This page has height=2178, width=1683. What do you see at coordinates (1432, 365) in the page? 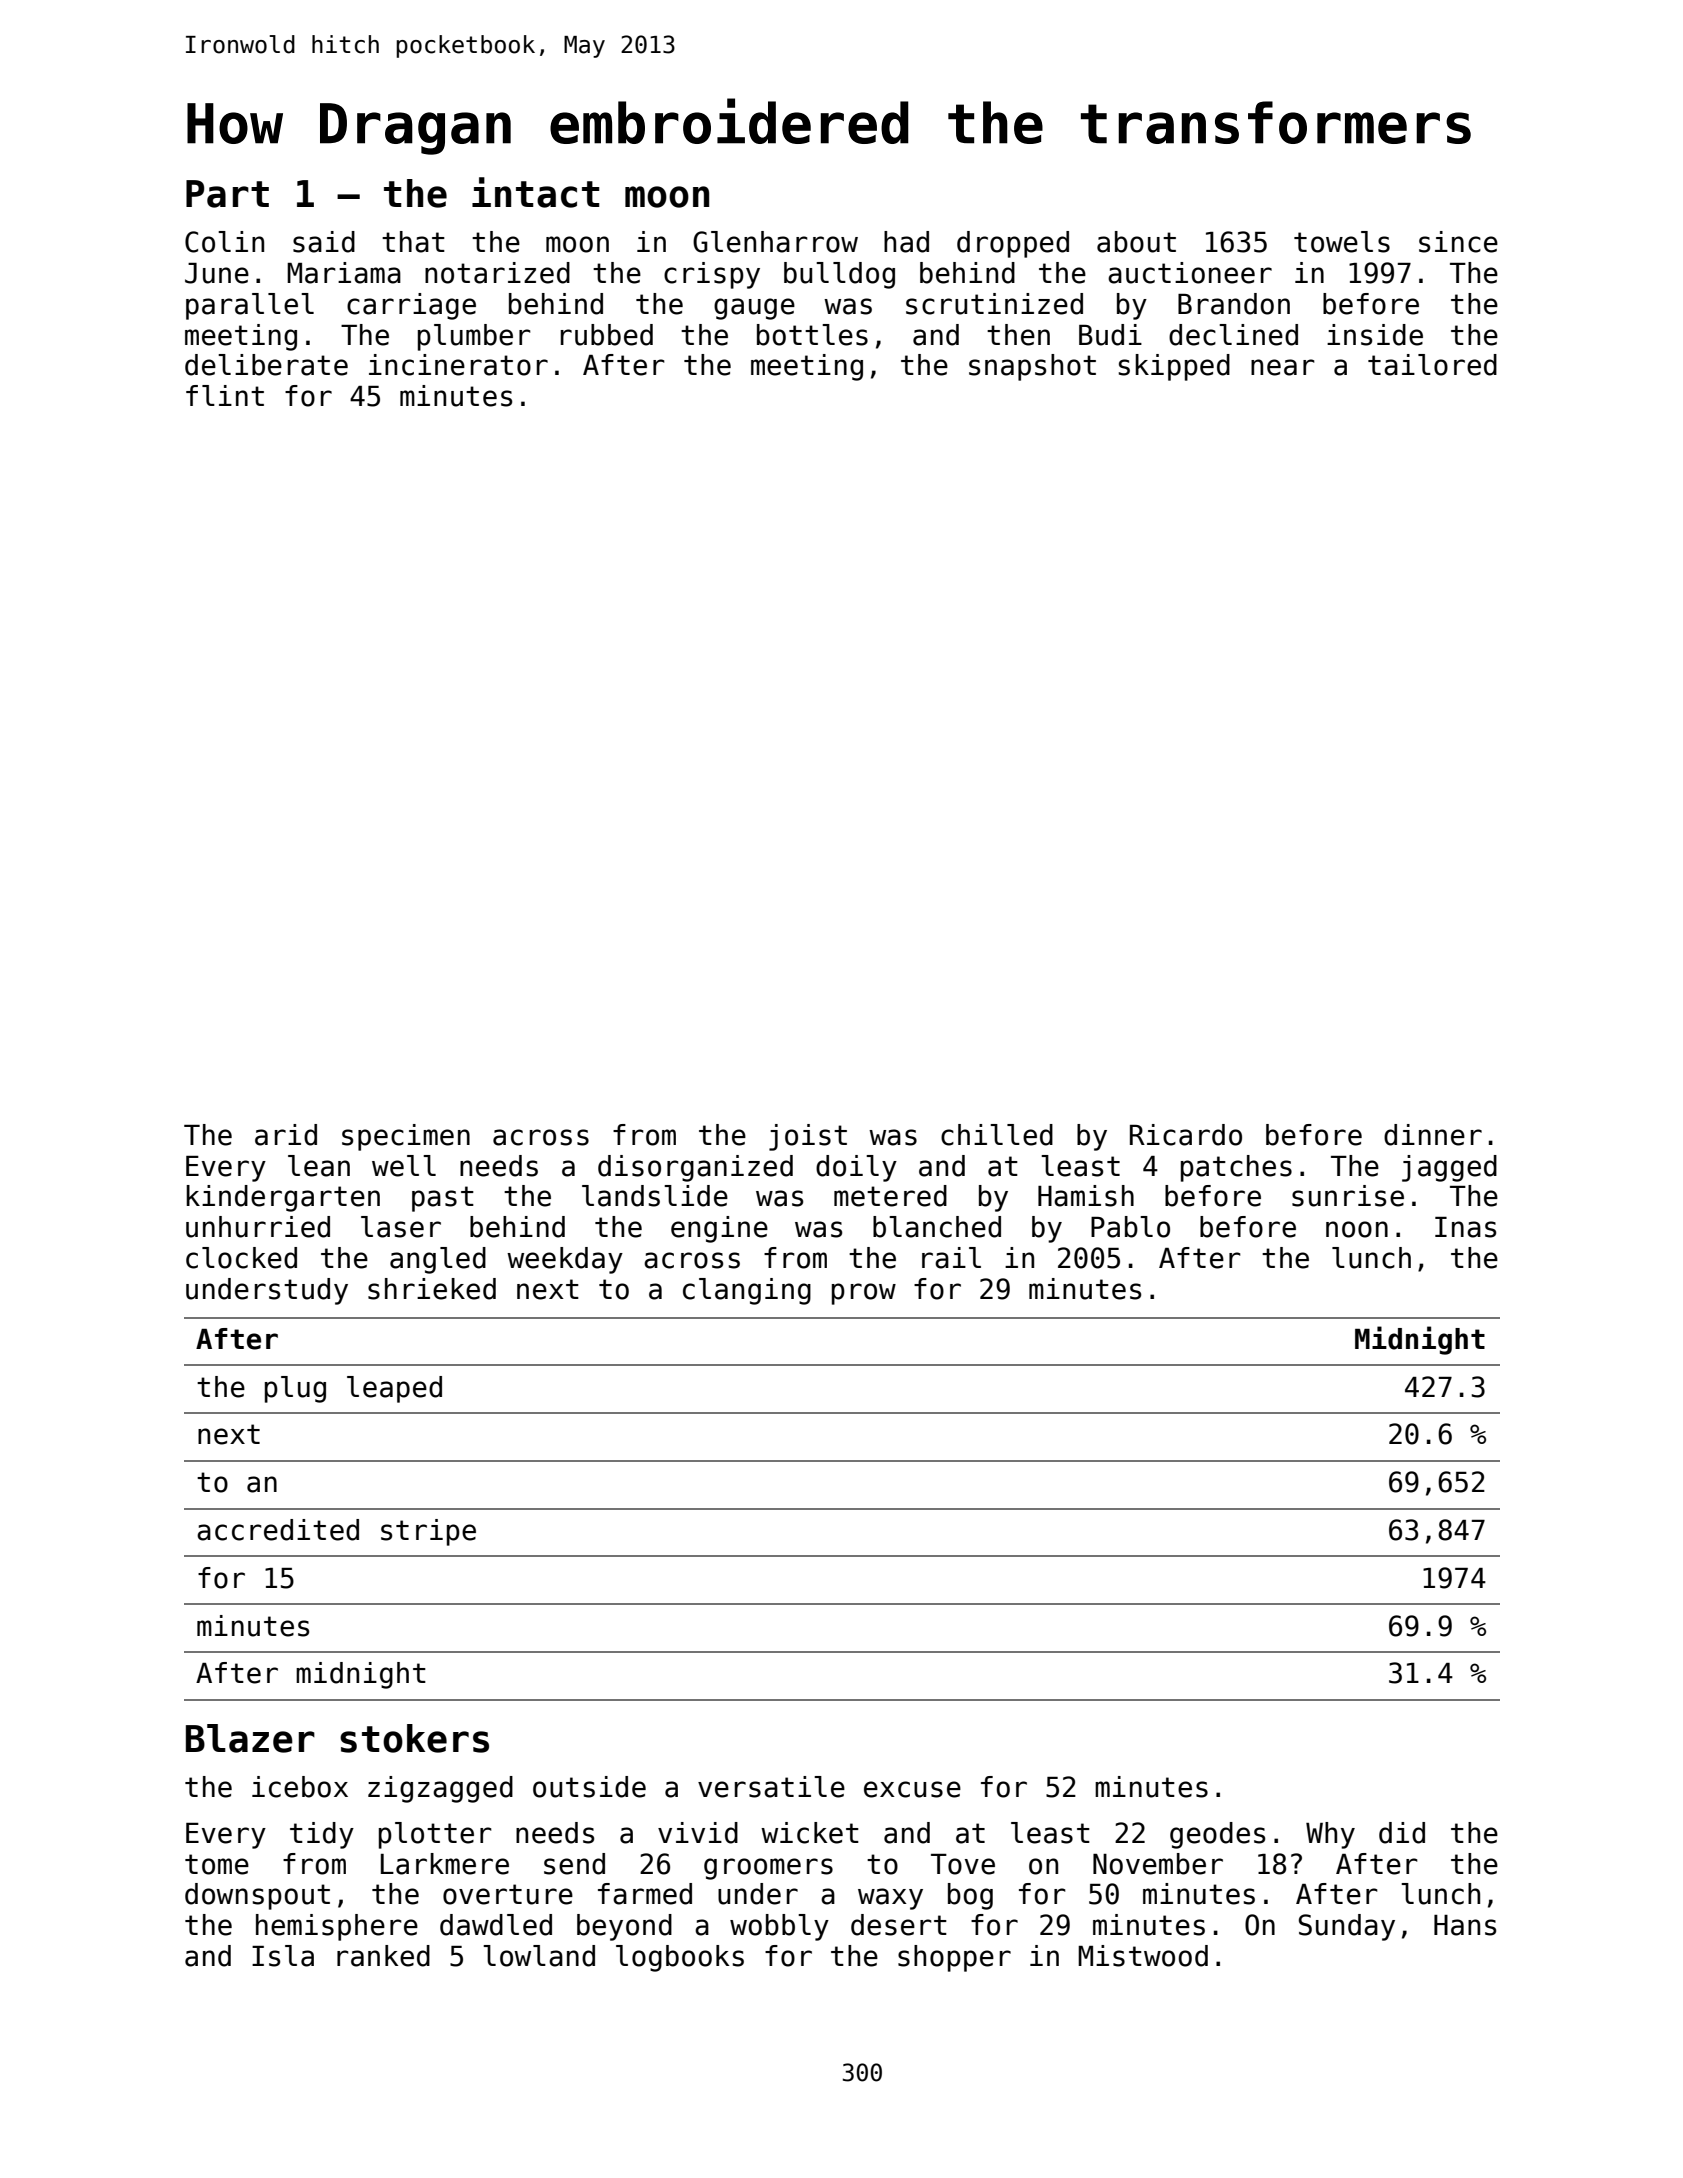
I see `tailored` at bounding box center [1432, 365].
